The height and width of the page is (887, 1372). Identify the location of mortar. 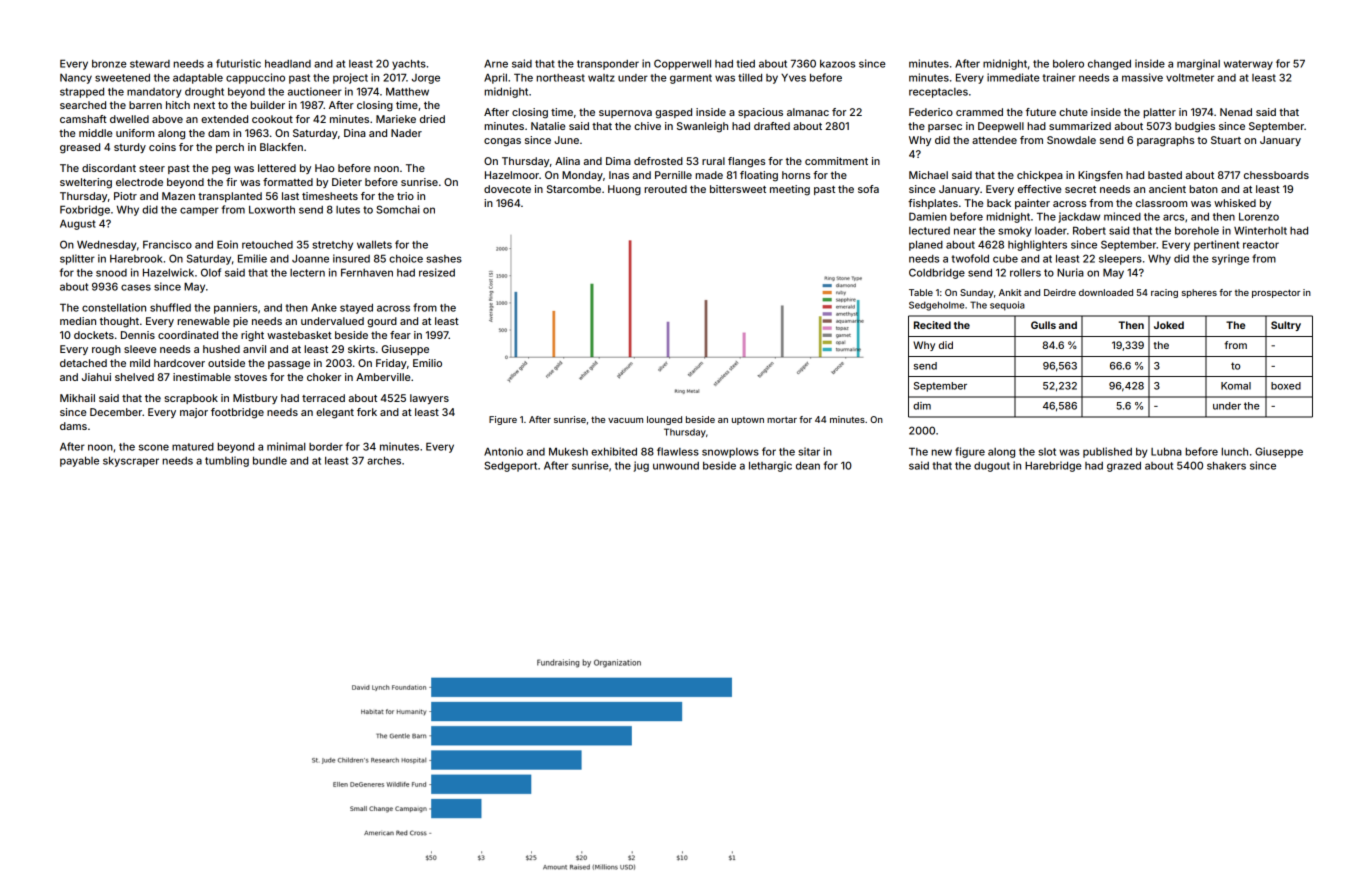
(782, 420).
